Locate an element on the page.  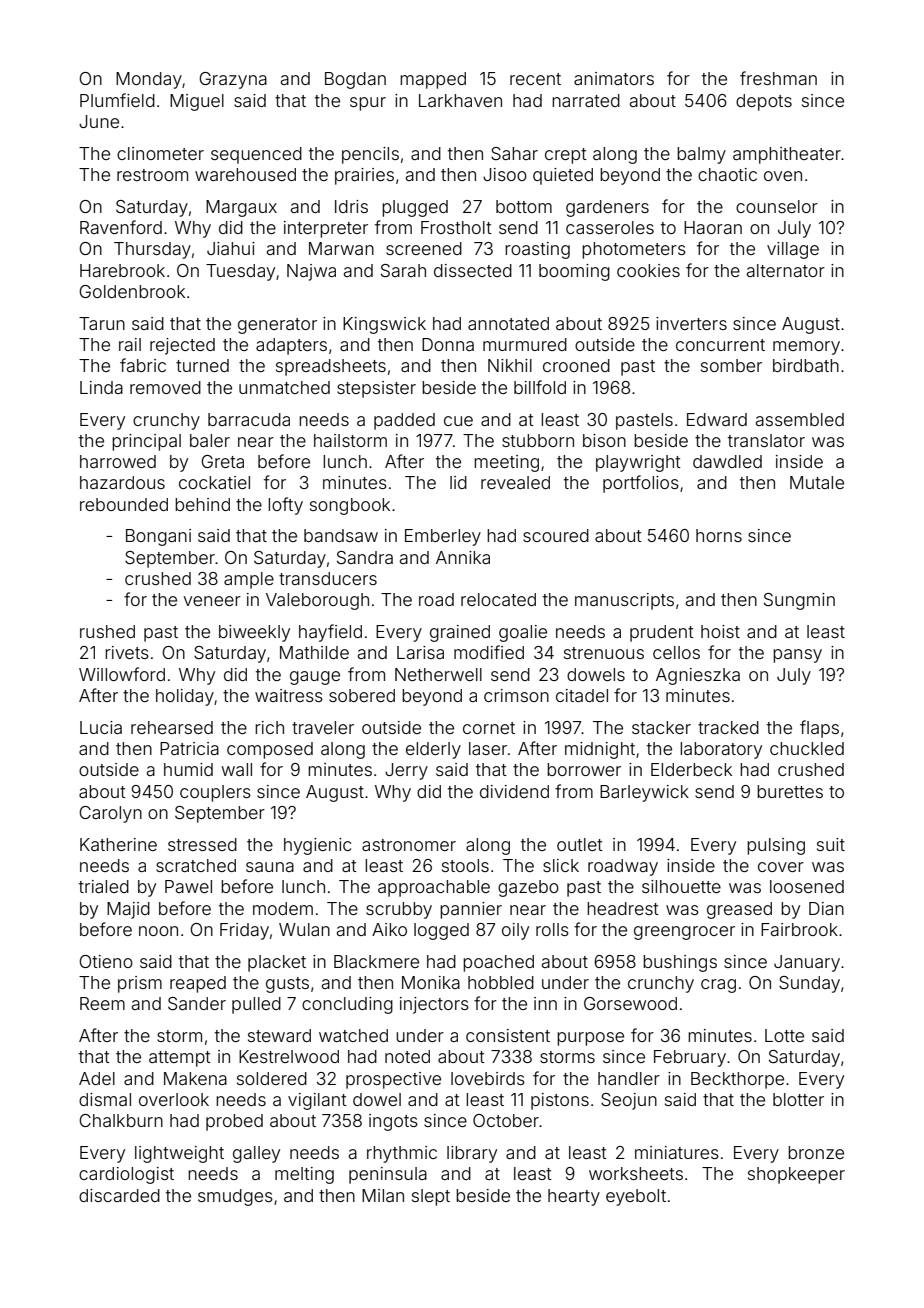
Carolyn is located at coordinates (110, 814).
